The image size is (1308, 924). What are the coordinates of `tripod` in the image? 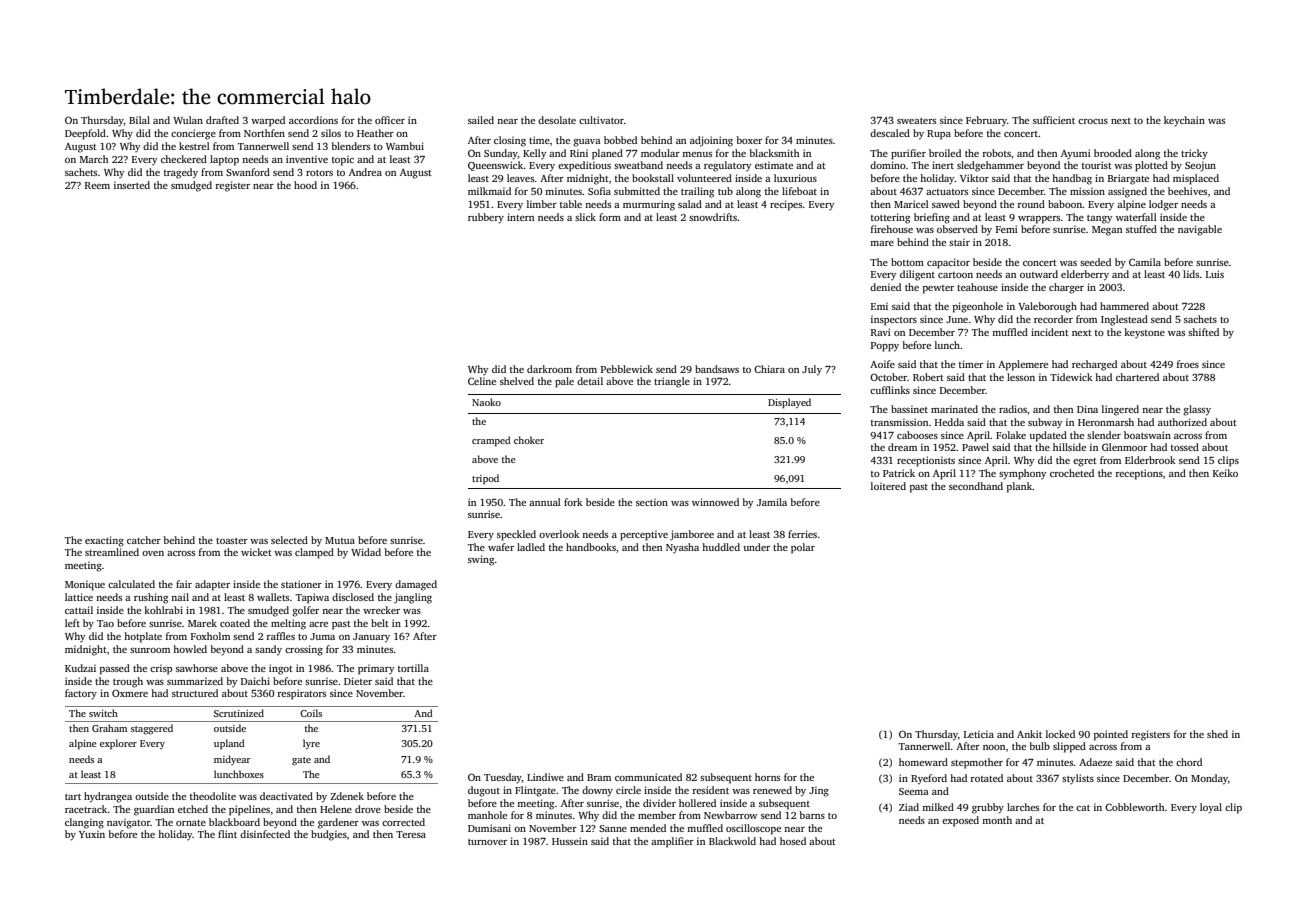 It's located at (485, 479).
